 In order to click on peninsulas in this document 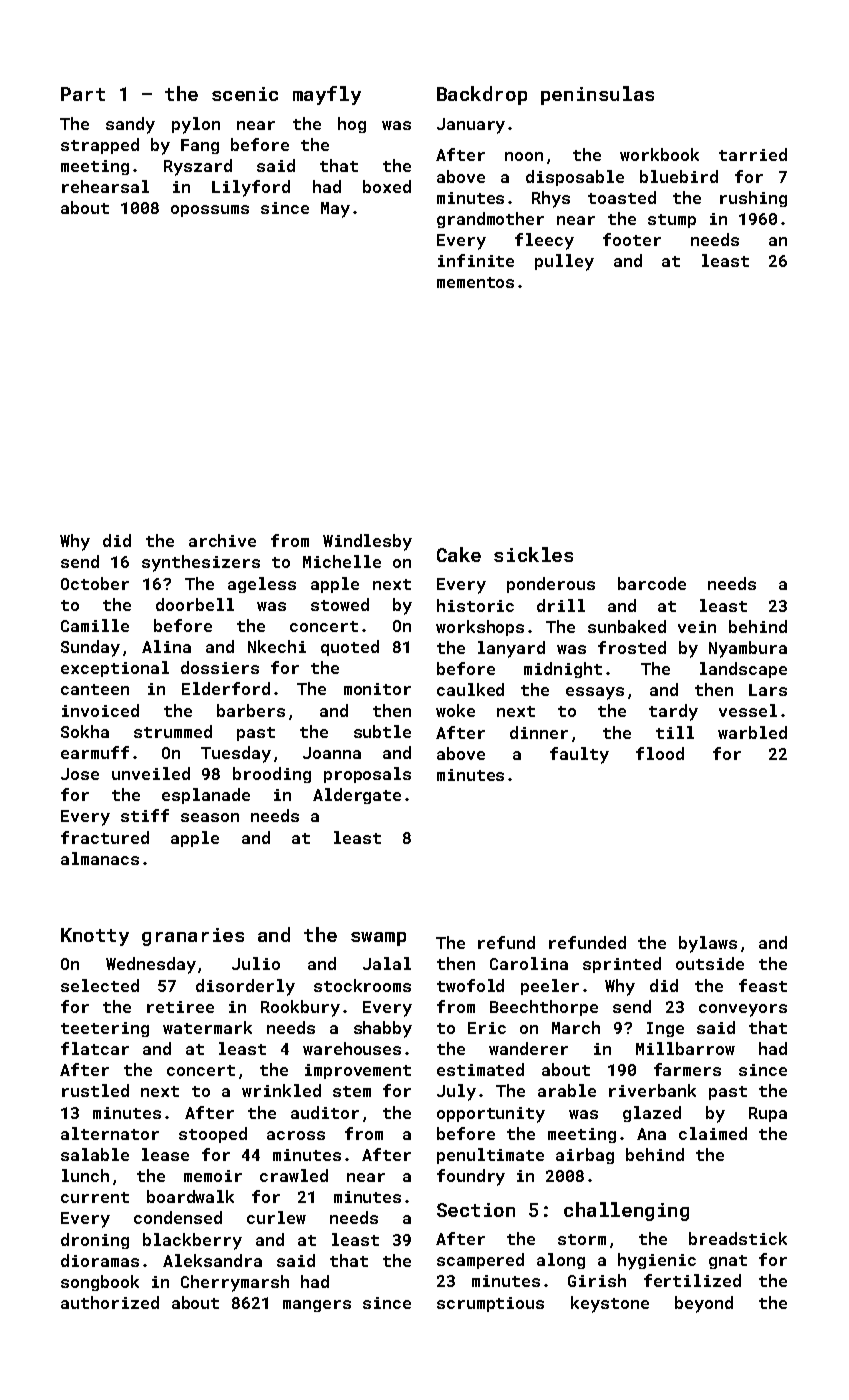, I will do `click(597, 95)`.
